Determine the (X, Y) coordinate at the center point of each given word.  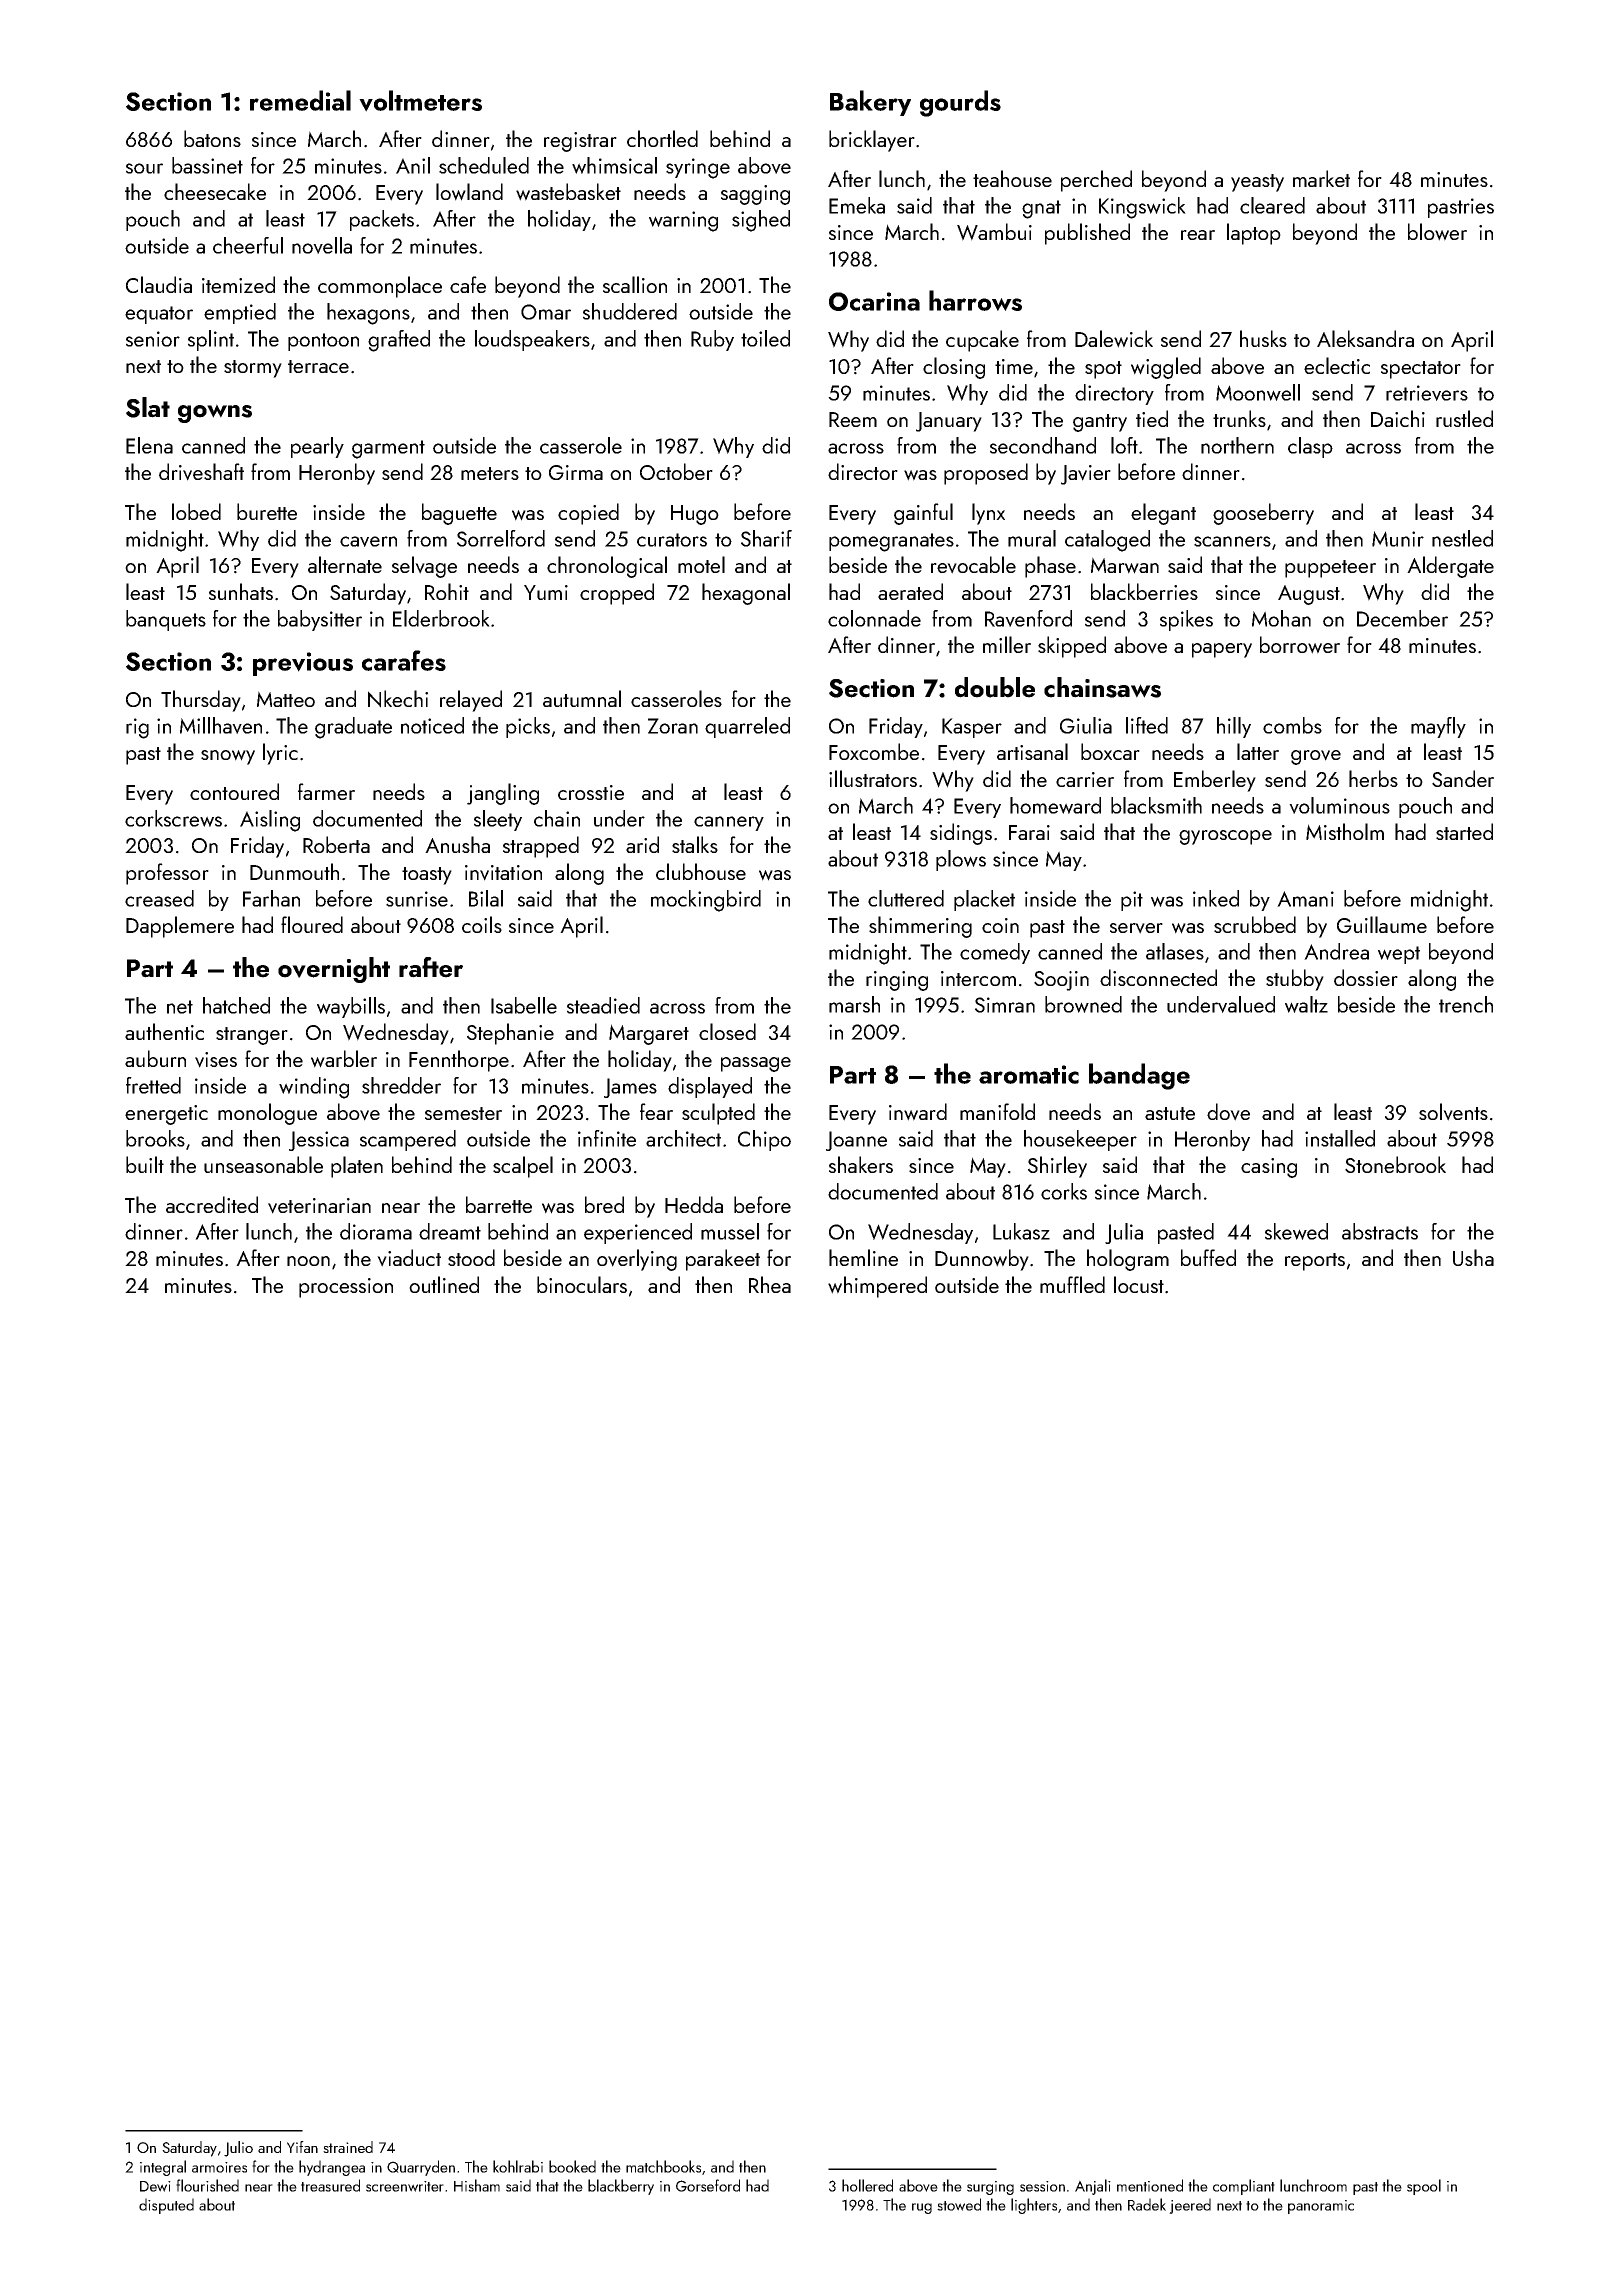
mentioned (1150, 2185)
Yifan (302, 2147)
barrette (499, 1204)
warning (683, 221)
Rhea (770, 1284)
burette (267, 511)
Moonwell (1258, 392)
